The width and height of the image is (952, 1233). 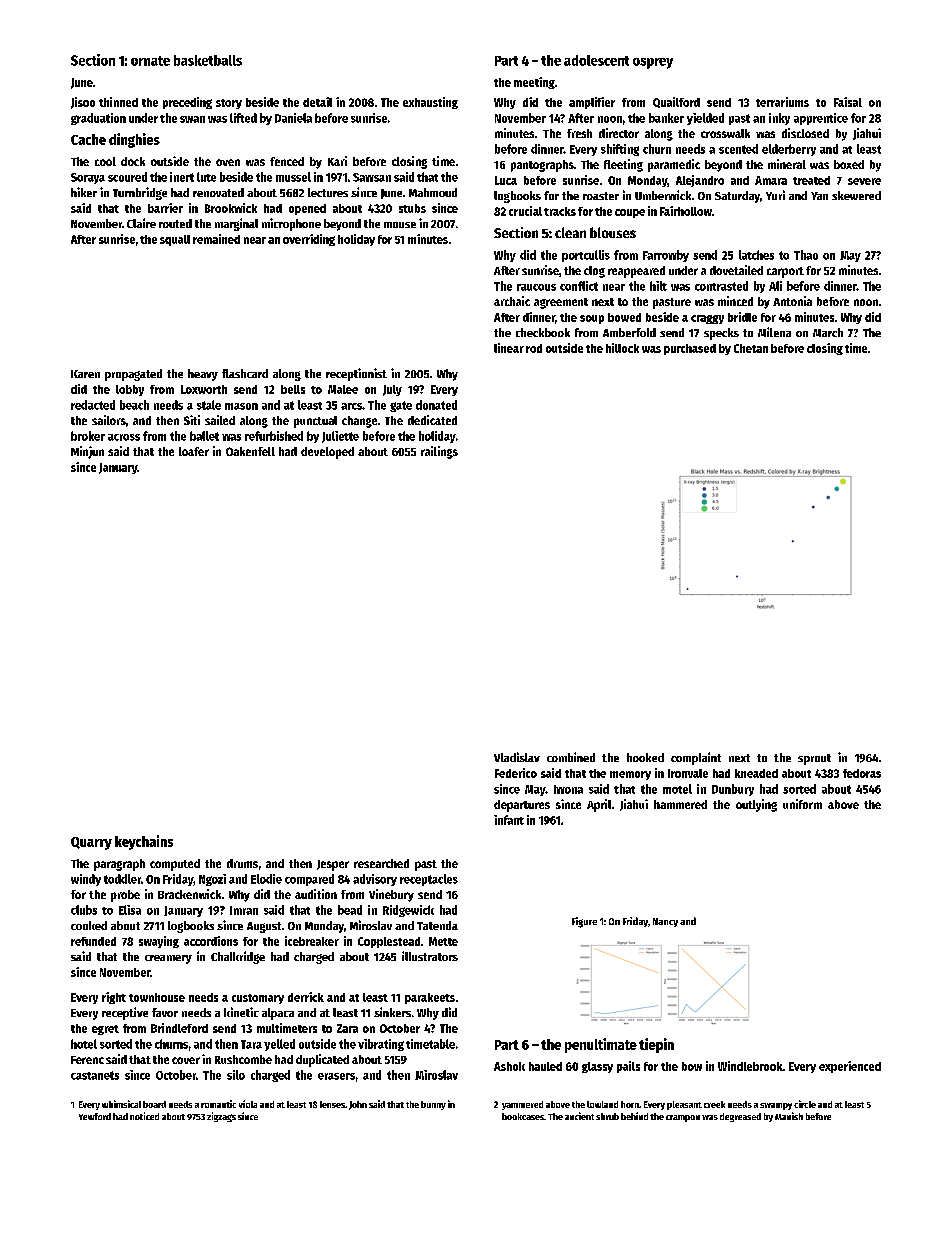 What do you see at coordinates (534, 83) in the image?
I see `meeting` at bounding box center [534, 83].
